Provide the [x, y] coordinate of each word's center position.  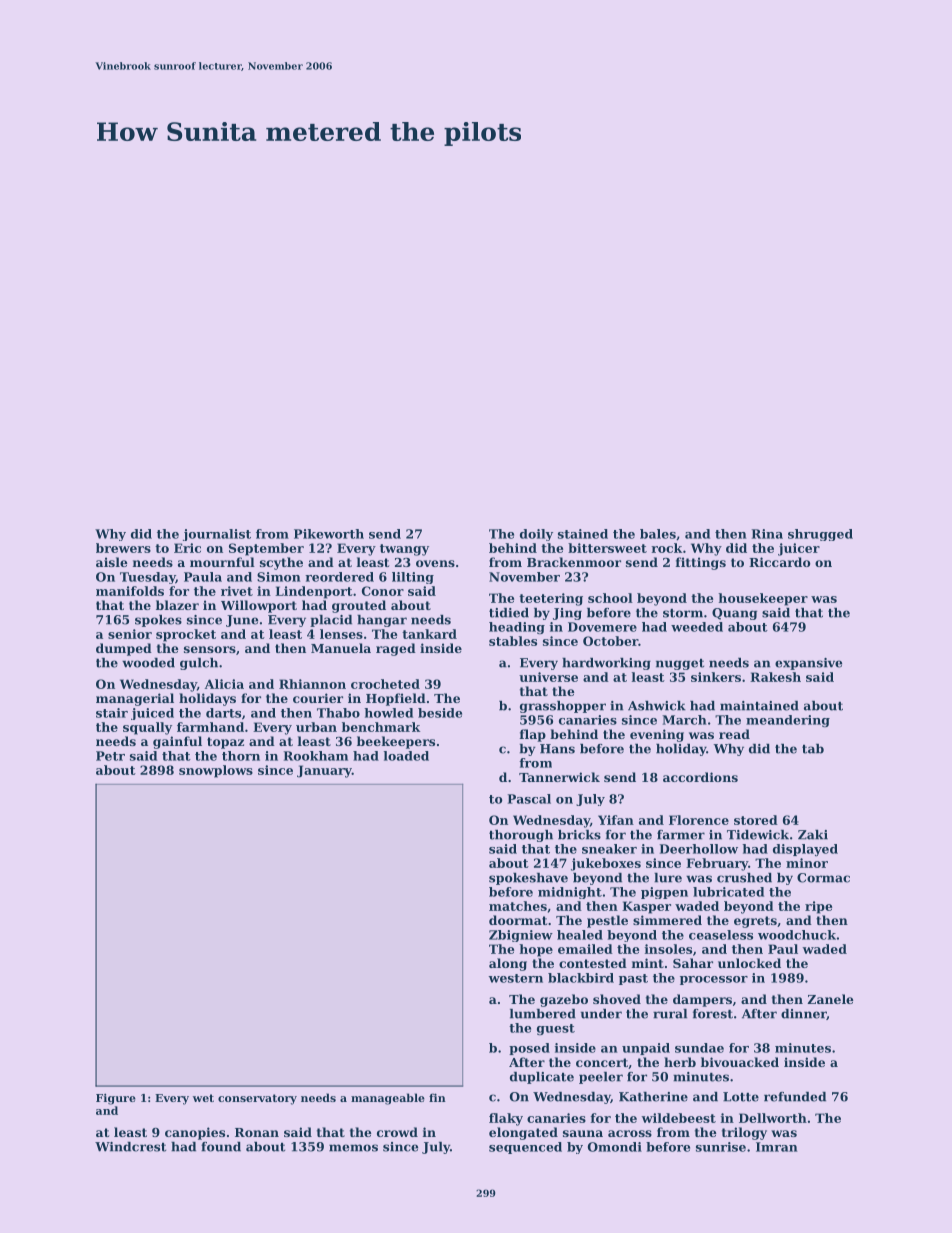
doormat [518, 920]
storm [683, 613]
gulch [199, 664]
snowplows [216, 771]
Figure [116, 1099]
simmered [667, 920]
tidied [509, 613]
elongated [523, 1133]
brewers [123, 548]
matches [518, 906]
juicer [799, 549]
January [324, 771]
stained [583, 534]
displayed [805, 850]
